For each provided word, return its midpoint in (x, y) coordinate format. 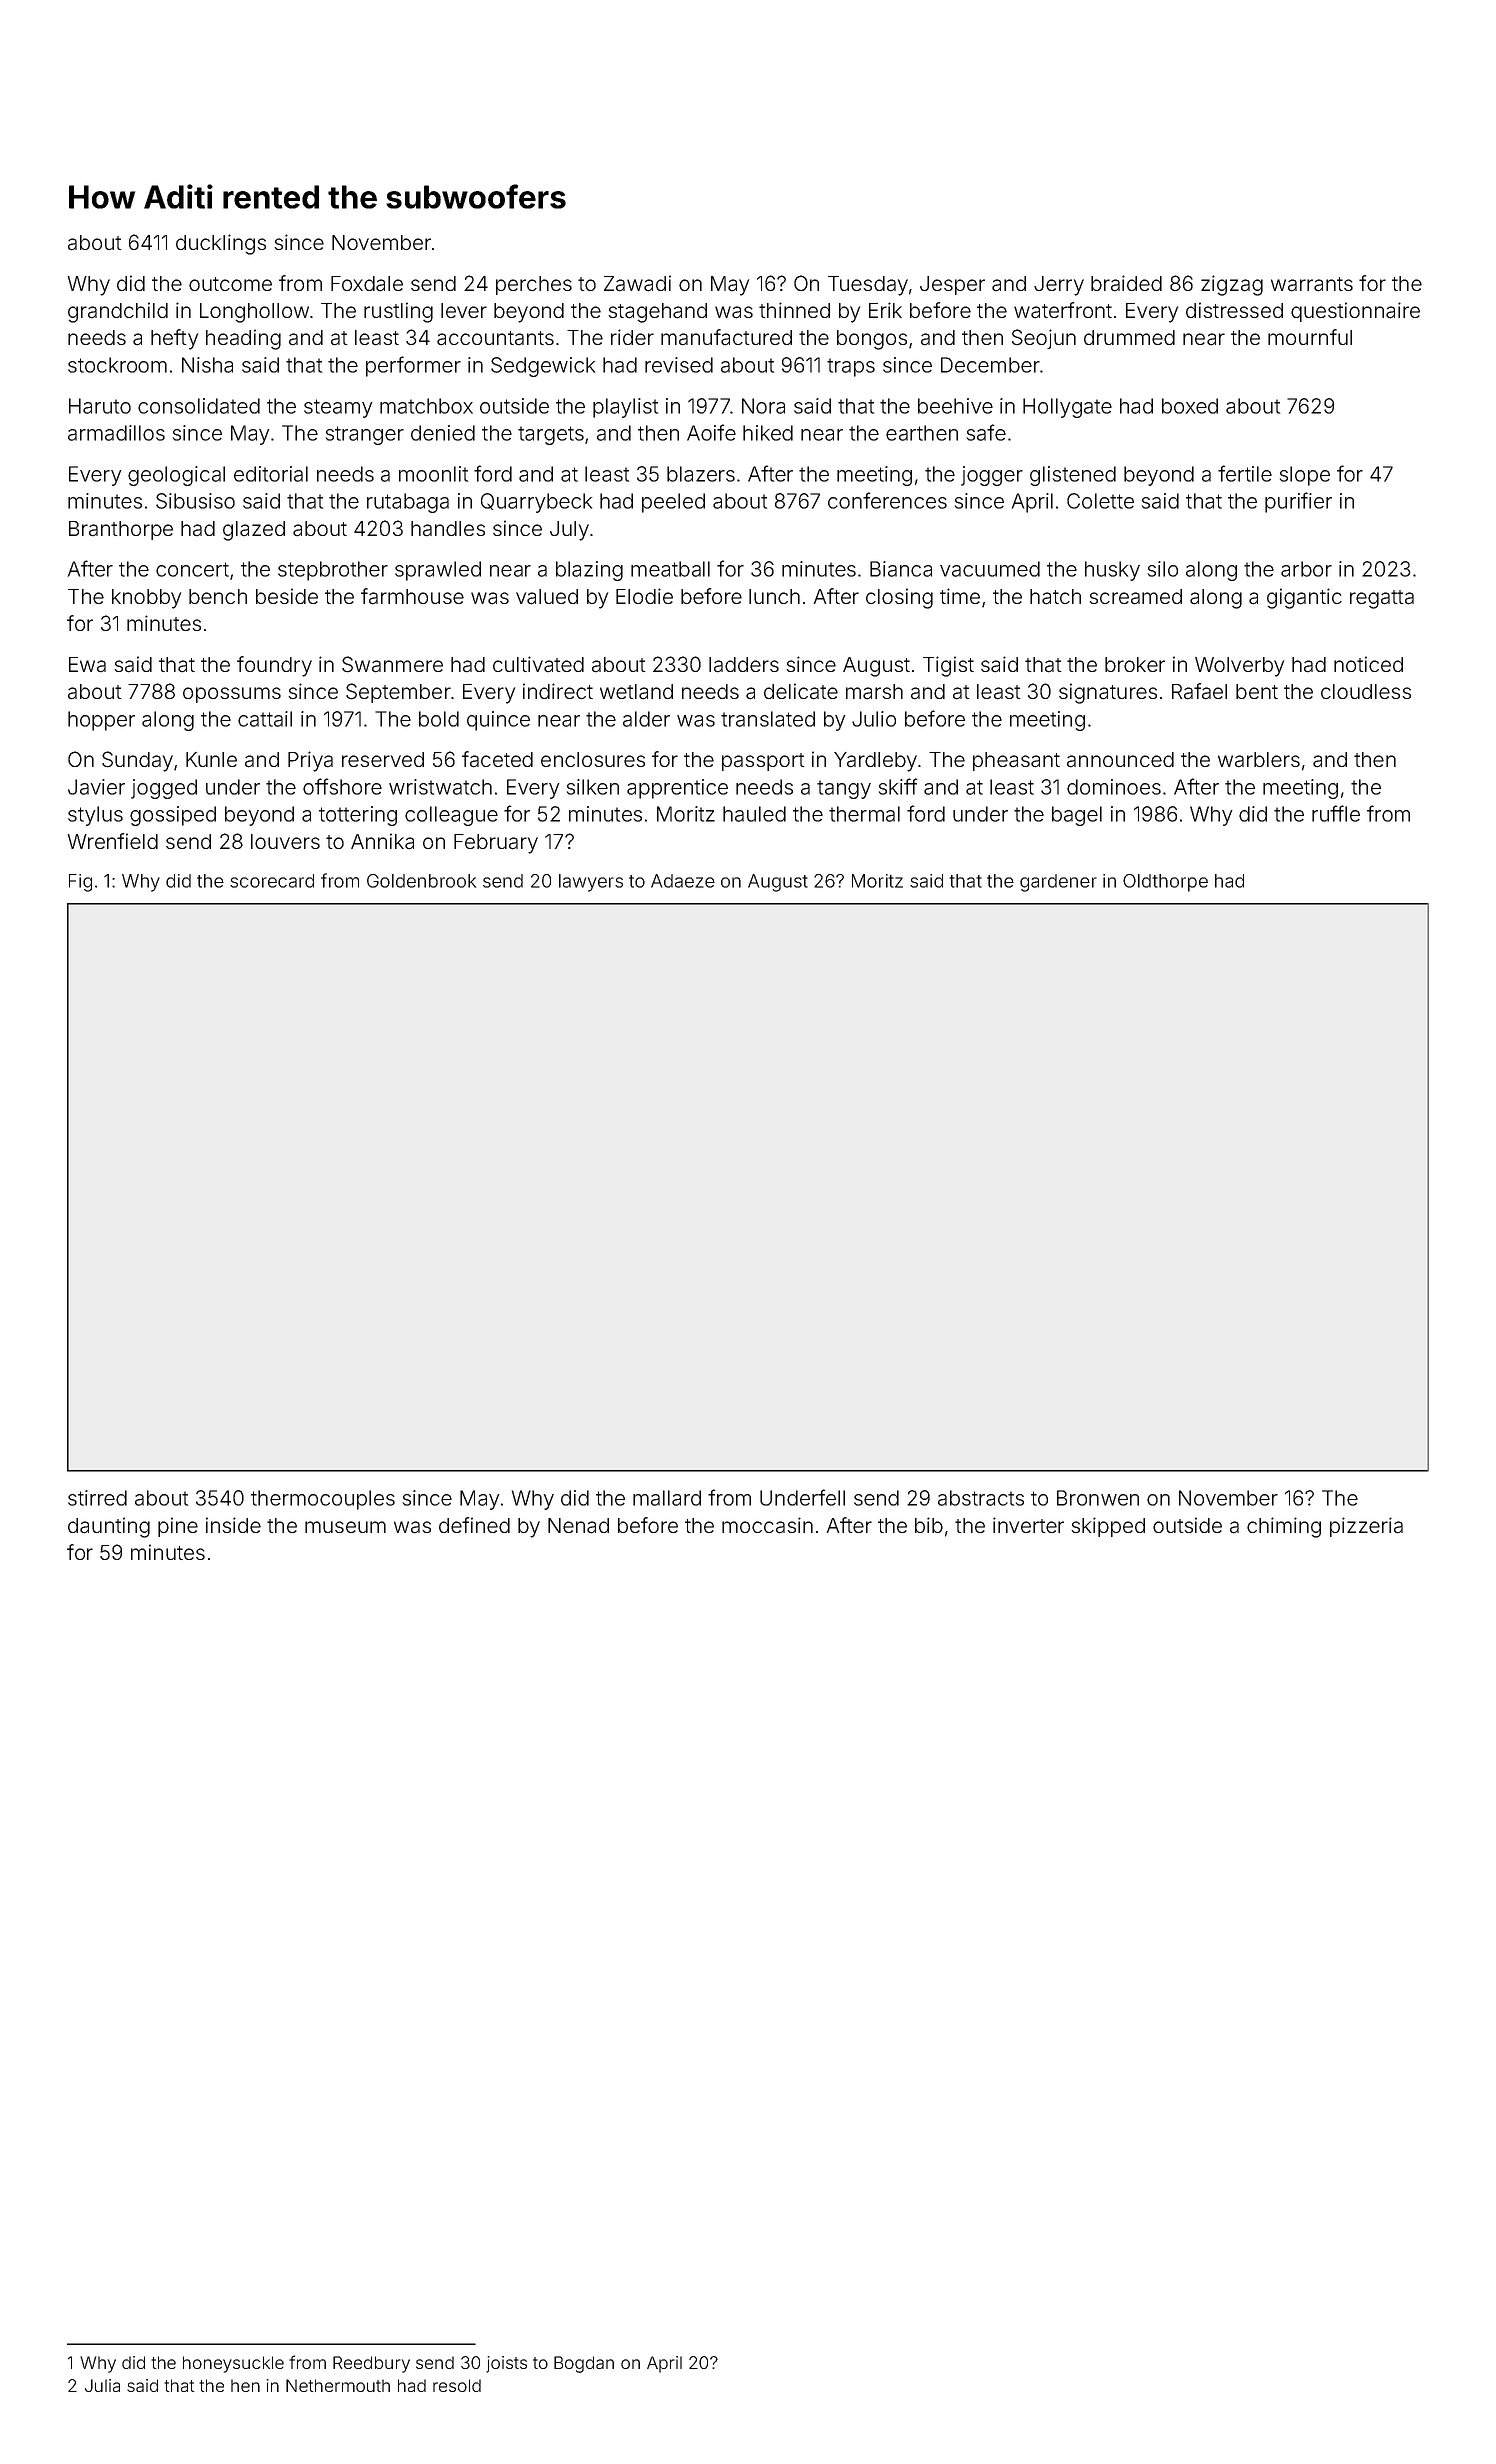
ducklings (221, 244)
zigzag (1232, 285)
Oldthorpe (1165, 883)
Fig (80, 883)
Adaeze (683, 881)
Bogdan (584, 2364)
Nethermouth (338, 2385)
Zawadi (637, 283)
